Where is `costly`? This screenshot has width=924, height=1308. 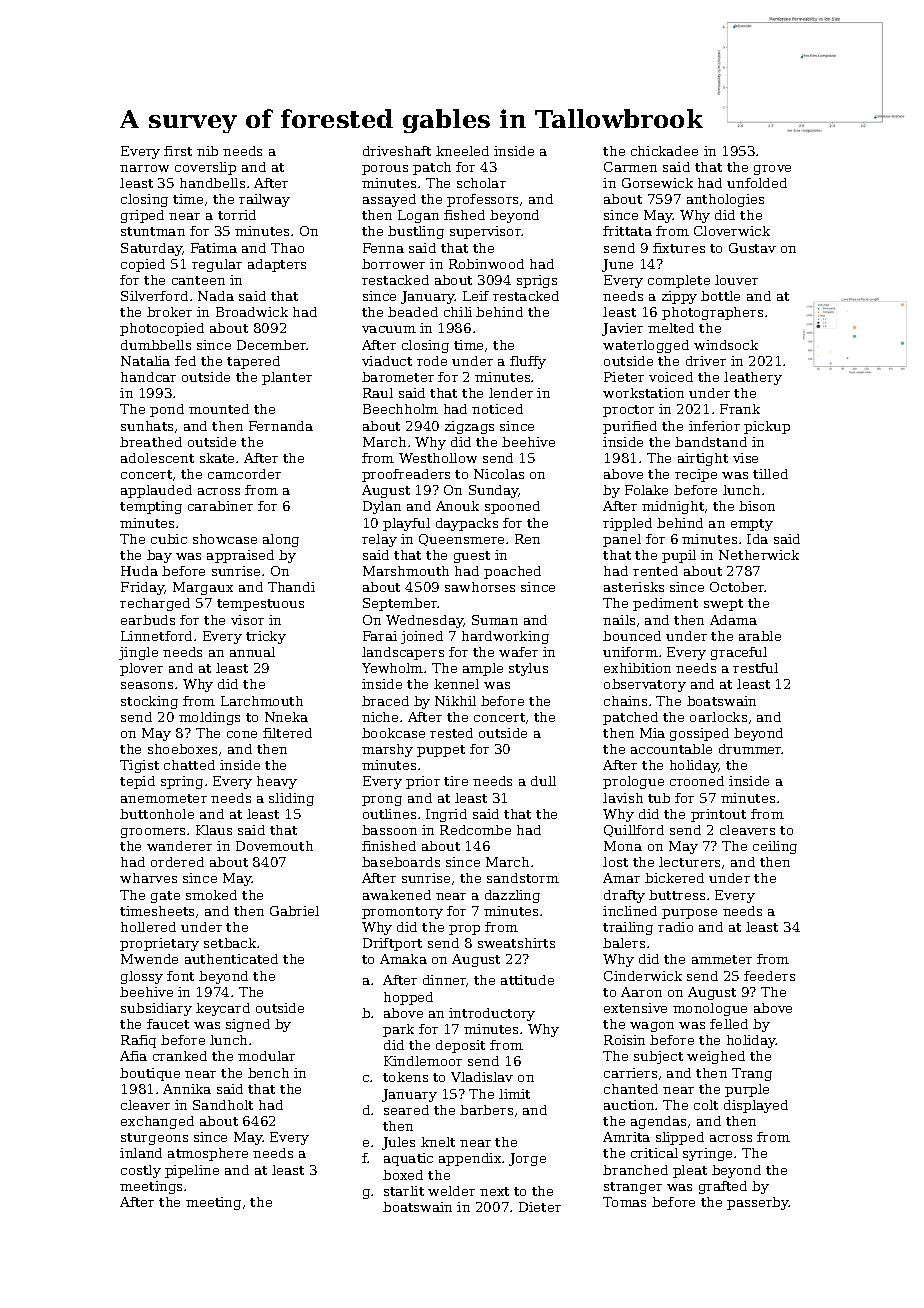
costly is located at coordinates (141, 1171).
